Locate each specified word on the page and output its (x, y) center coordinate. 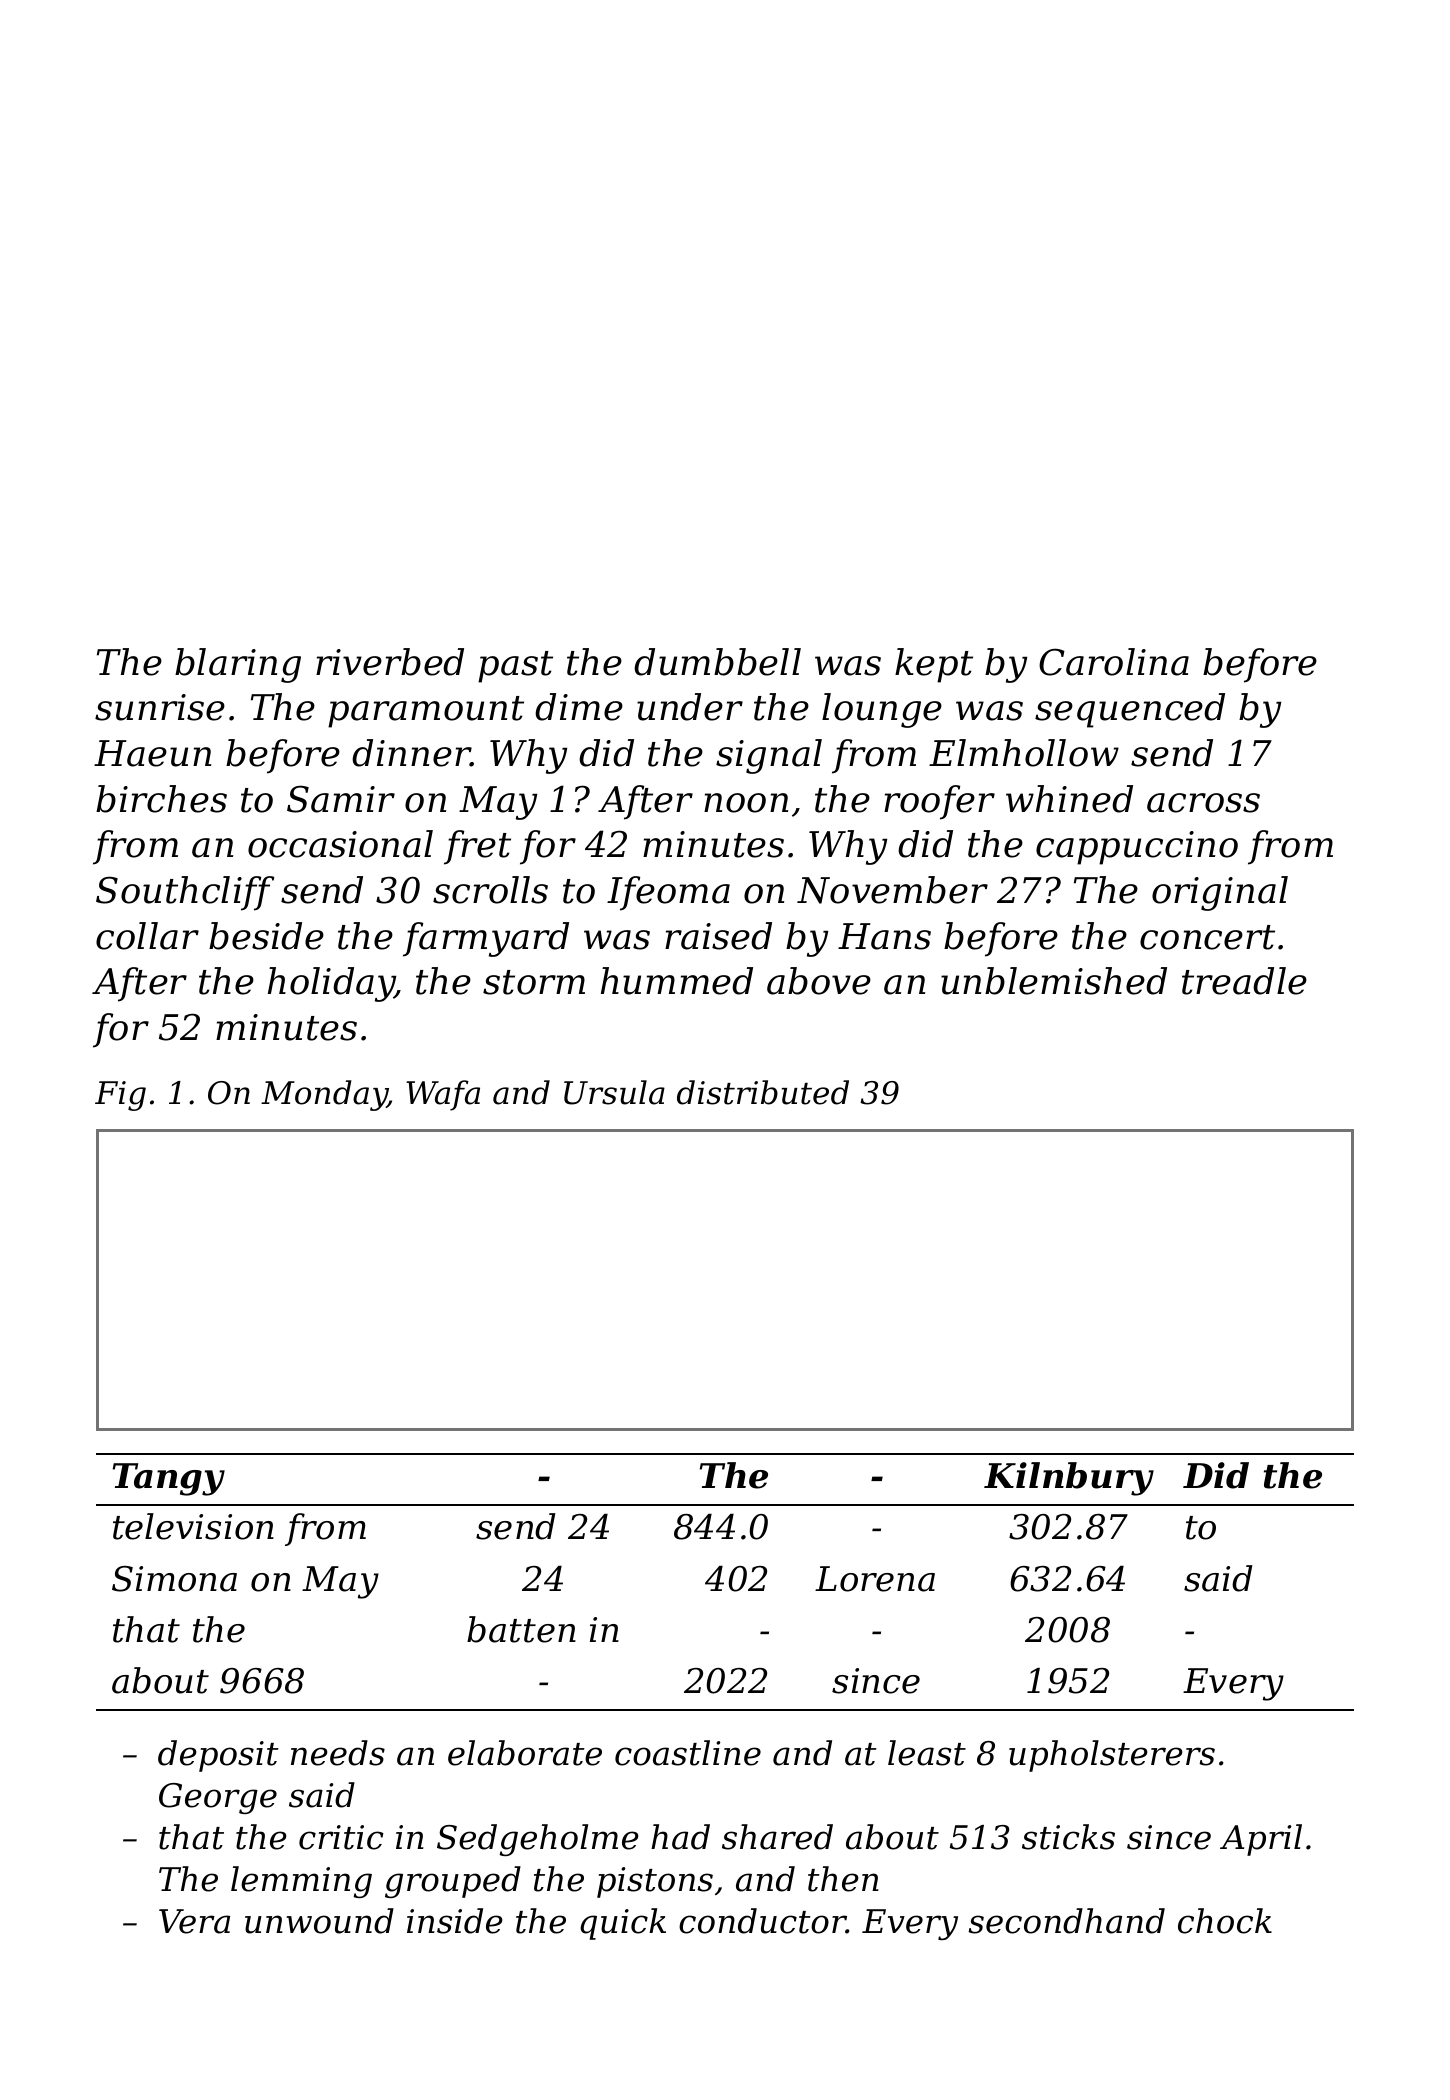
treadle (1244, 981)
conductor (762, 1921)
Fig (120, 1096)
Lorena (875, 1579)
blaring (238, 665)
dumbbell (717, 662)
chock (1225, 1921)
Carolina (1114, 662)
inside (455, 1921)
